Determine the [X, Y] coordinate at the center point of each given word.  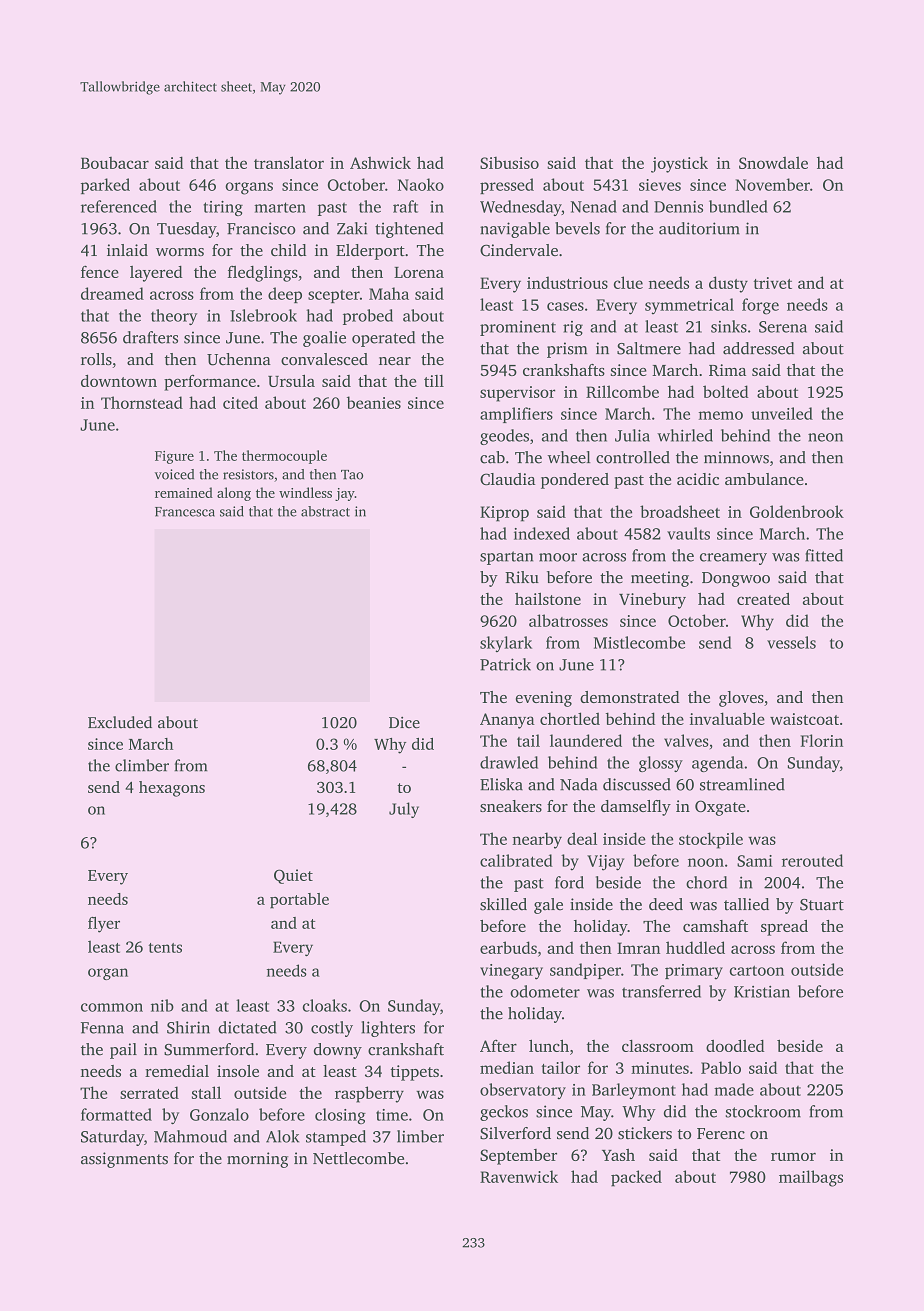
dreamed [112, 293]
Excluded [120, 722]
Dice [404, 723]
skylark [506, 644]
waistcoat [804, 719]
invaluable [727, 718]
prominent [518, 328]
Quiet [293, 876]
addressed [758, 348]
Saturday [112, 1138]
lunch [549, 1045]
